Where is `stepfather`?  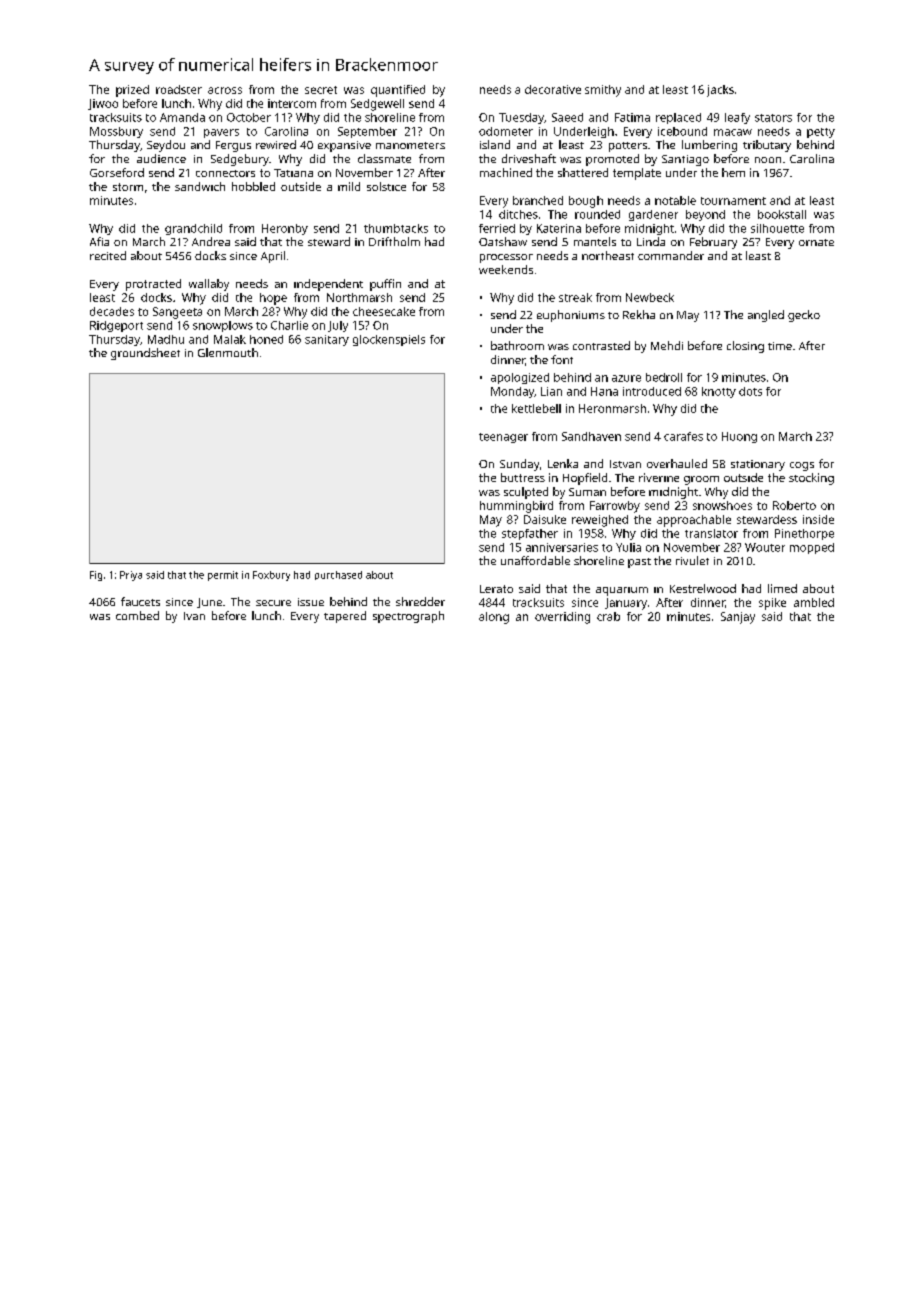
stepfather is located at coordinates (530, 534).
